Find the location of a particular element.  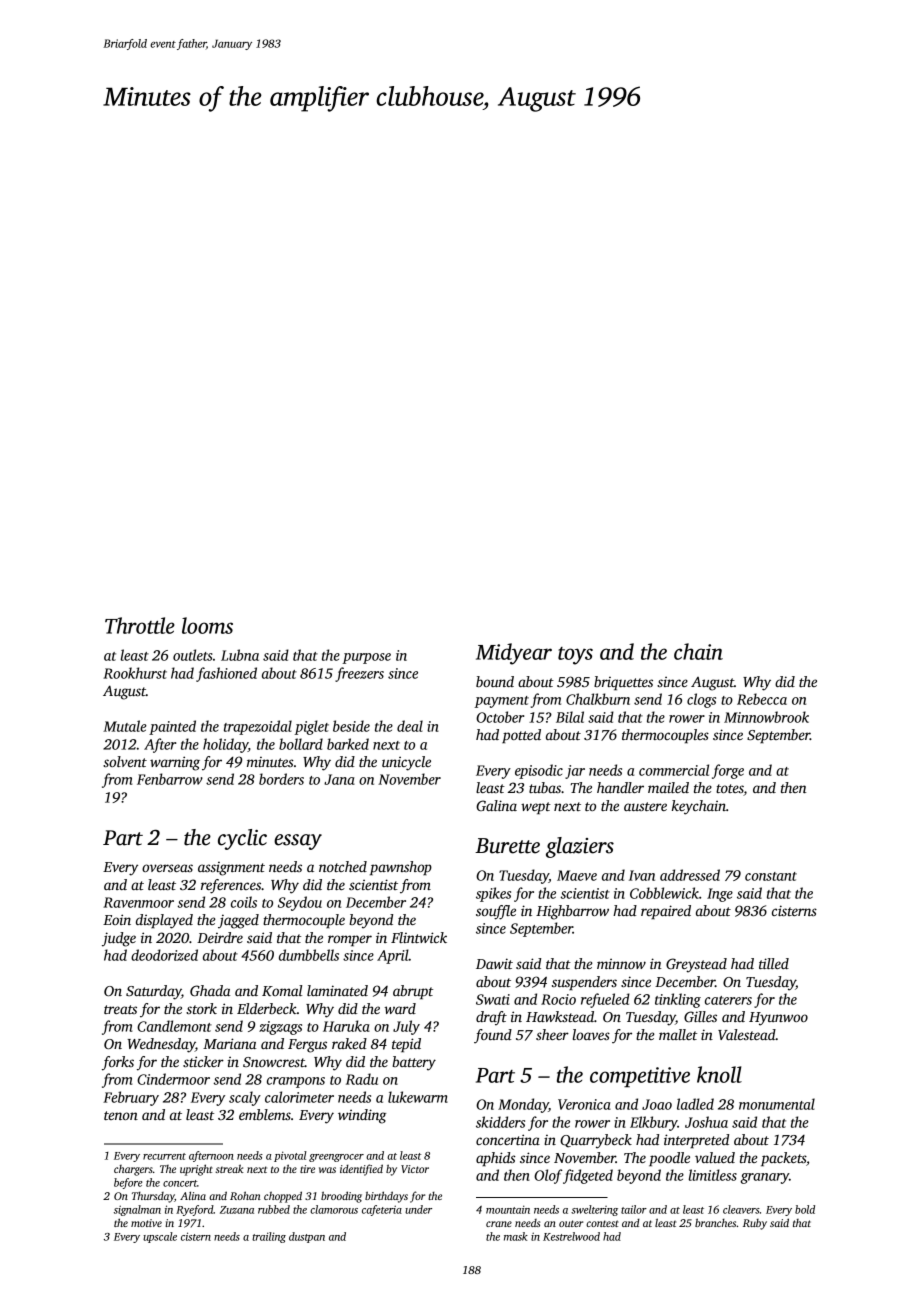

packets is located at coordinates (783, 1159).
